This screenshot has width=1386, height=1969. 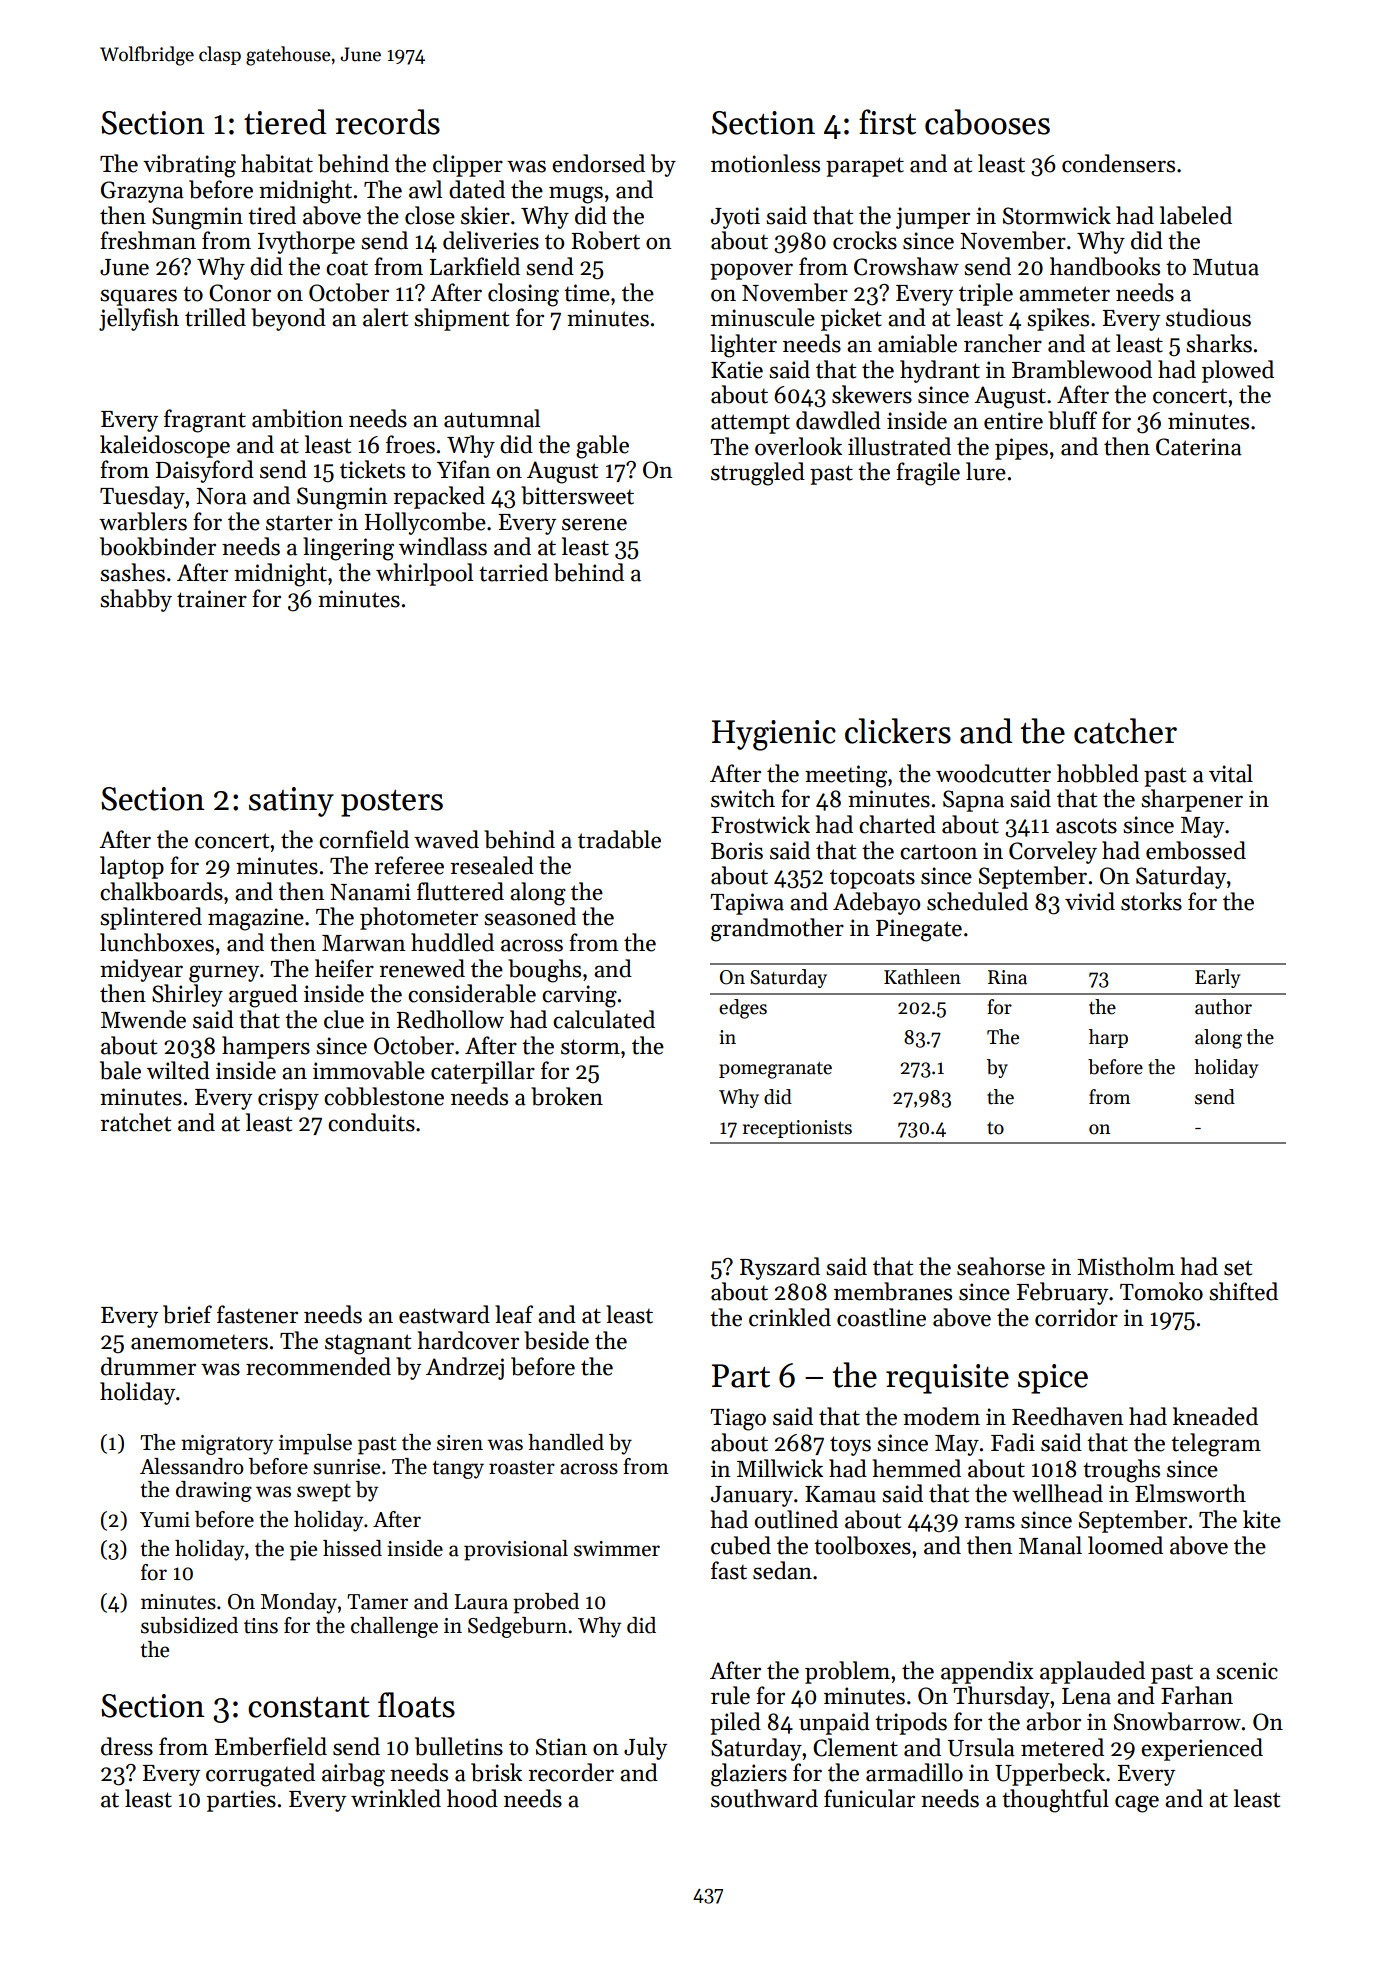 What do you see at coordinates (1137, 1804) in the screenshot?
I see `cage` at bounding box center [1137, 1804].
